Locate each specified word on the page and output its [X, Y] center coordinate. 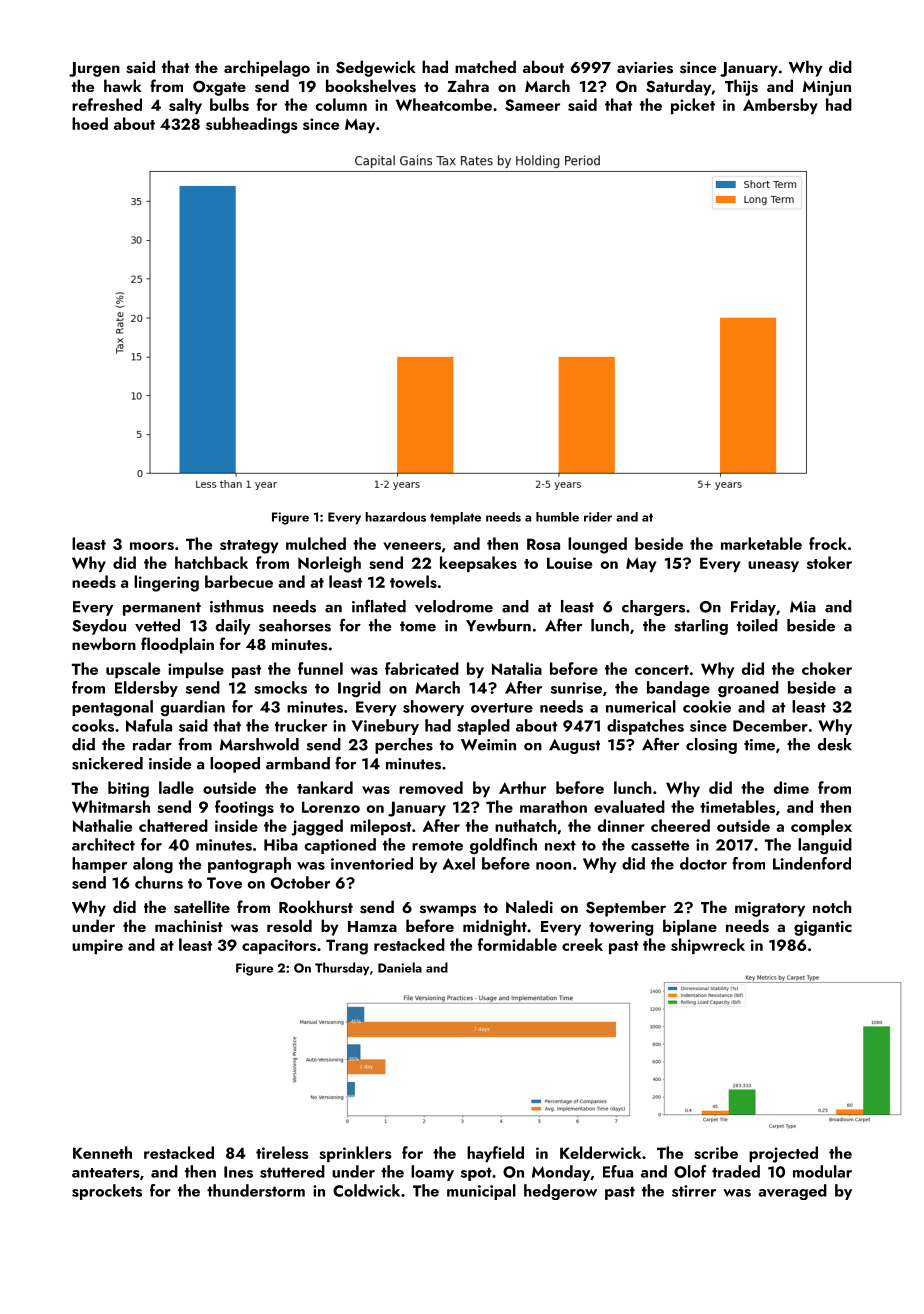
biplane [690, 927]
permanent [162, 609]
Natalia [517, 668]
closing [711, 746]
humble [557, 517]
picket [693, 106]
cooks [93, 725]
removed [431, 787]
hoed [90, 123]
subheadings [252, 125]
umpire [97, 946]
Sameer [532, 105]
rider [598, 517]
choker [827, 668]
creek [582, 944]
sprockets [107, 1192]
